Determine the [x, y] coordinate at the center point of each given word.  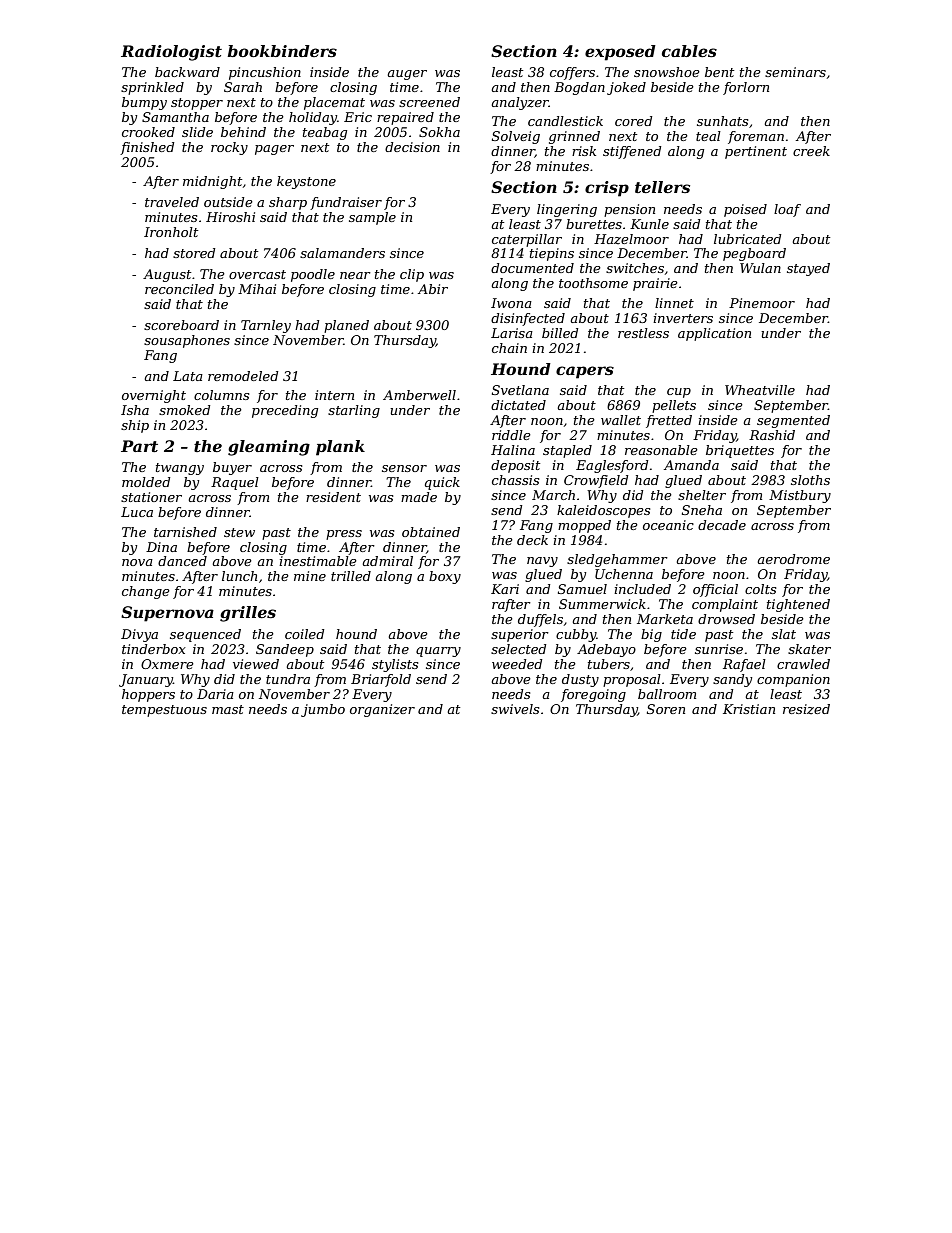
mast [228, 709]
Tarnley [266, 326]
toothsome [593, 283]
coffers [572, 73]
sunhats [722, 121]
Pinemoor [762, 303]
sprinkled [152, 88]
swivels [515, 709]
